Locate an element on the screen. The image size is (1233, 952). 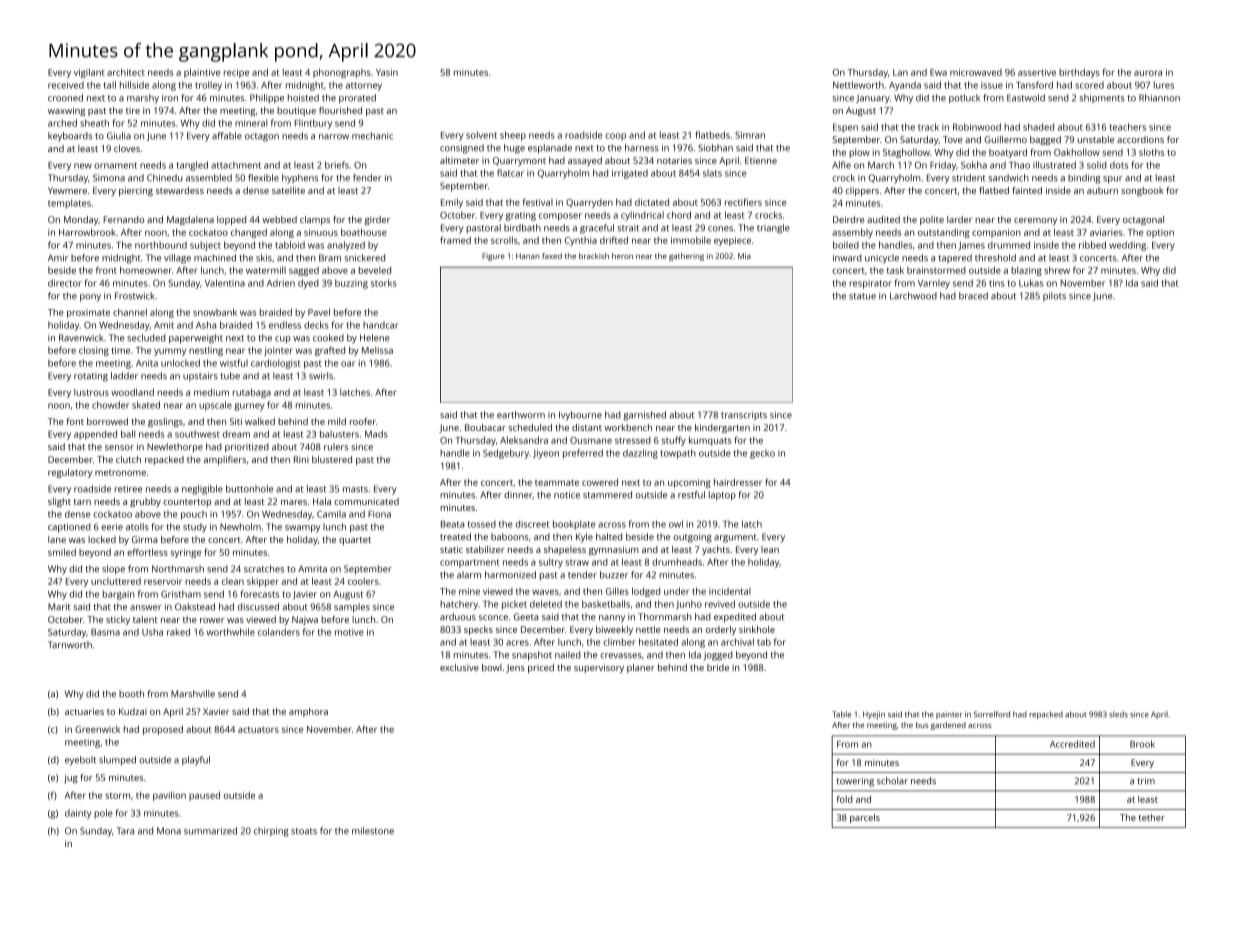
communicated is located at coordinates (366, 501).
